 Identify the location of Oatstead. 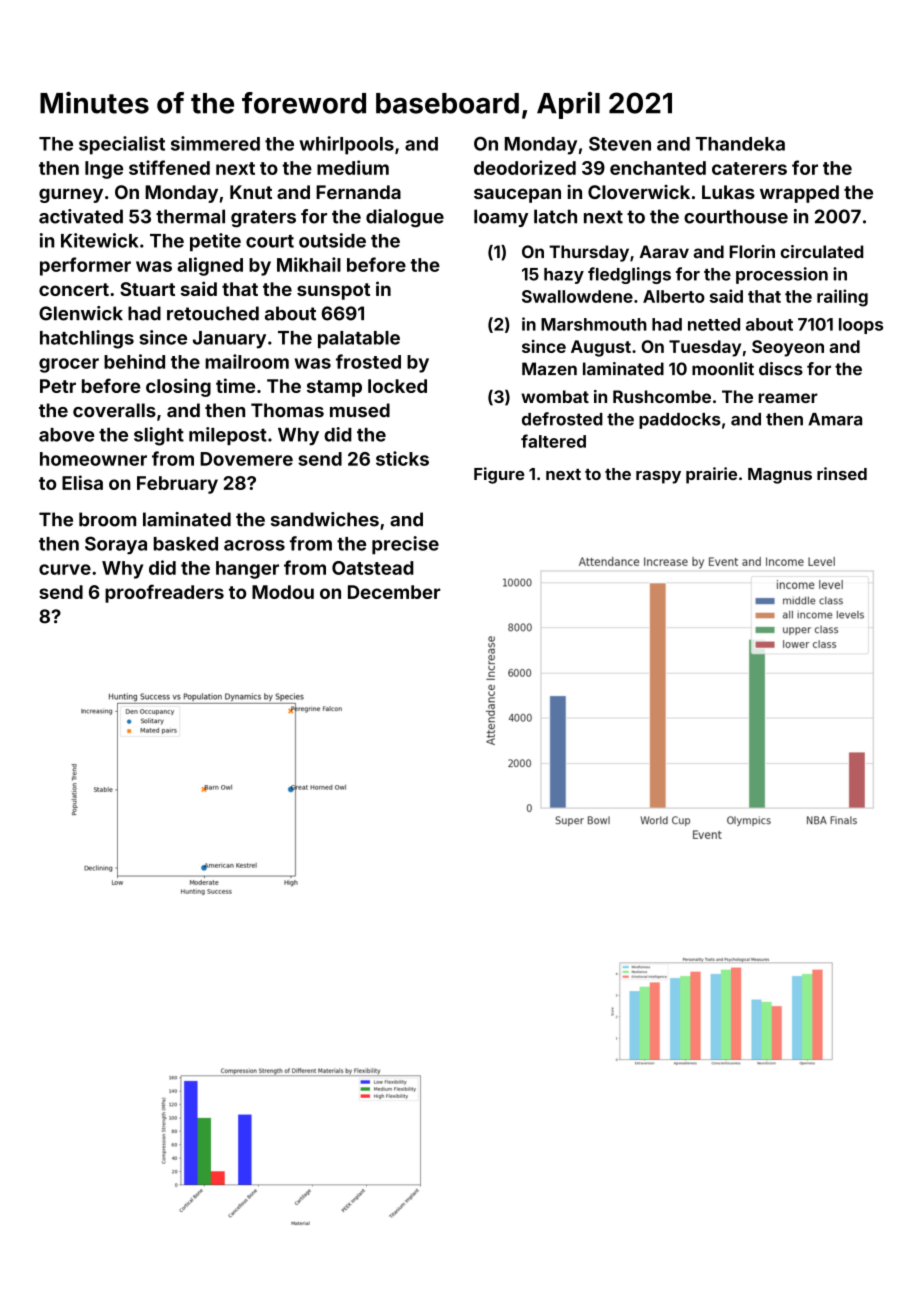
(373, 568).
